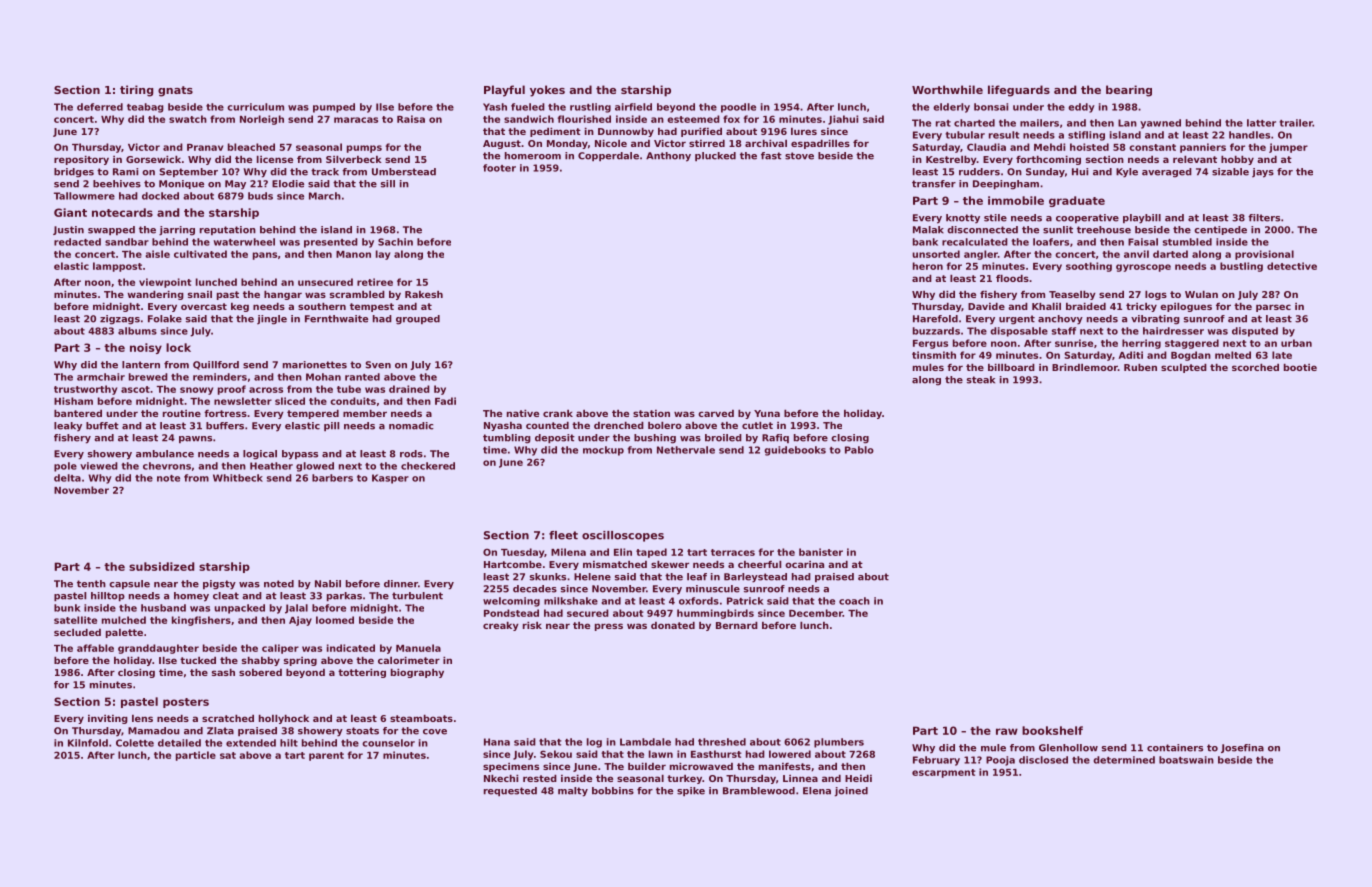  I want to click on Barleystead, so click(755, 578).
